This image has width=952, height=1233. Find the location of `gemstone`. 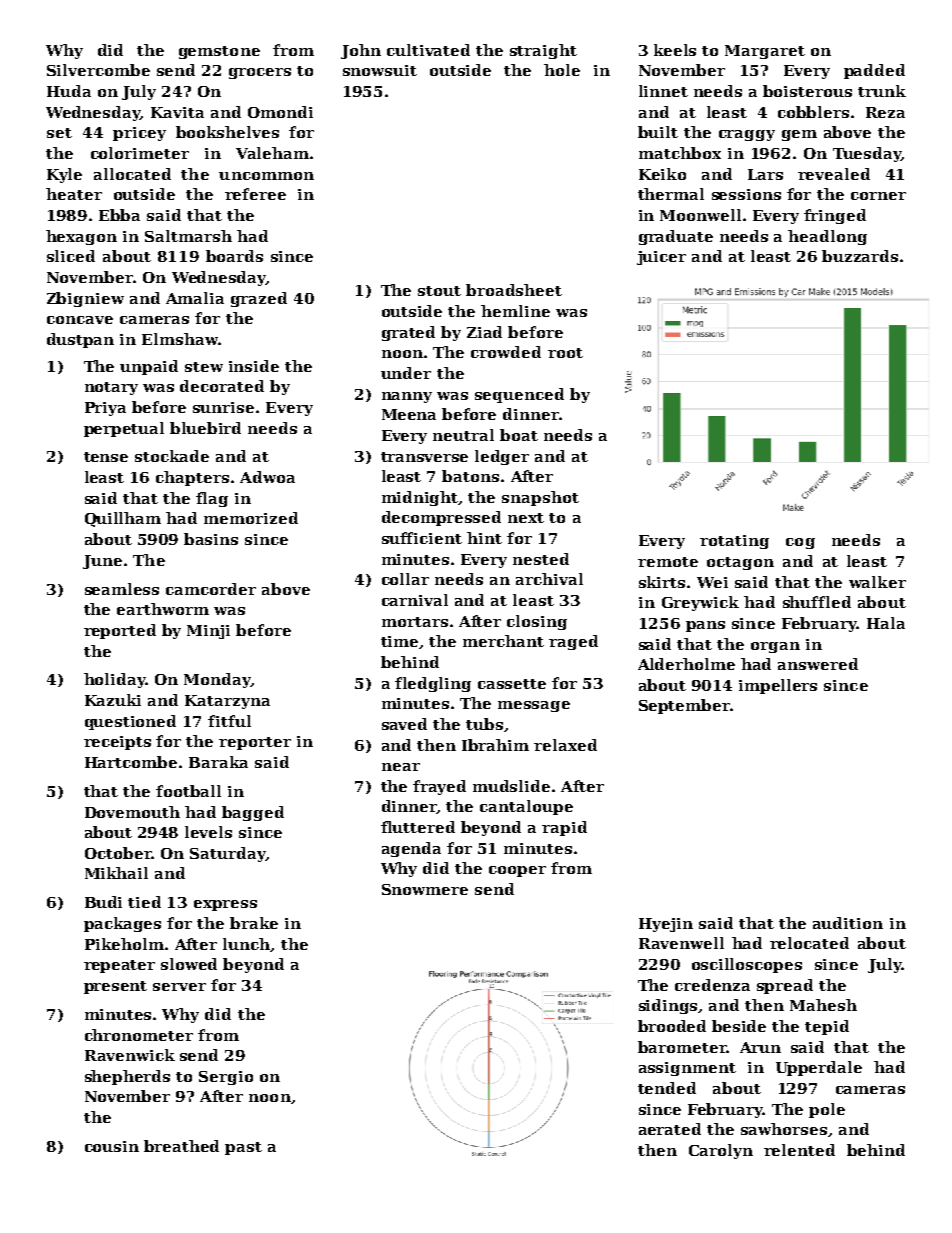

gemstone is located at coordinates (219, 52).
